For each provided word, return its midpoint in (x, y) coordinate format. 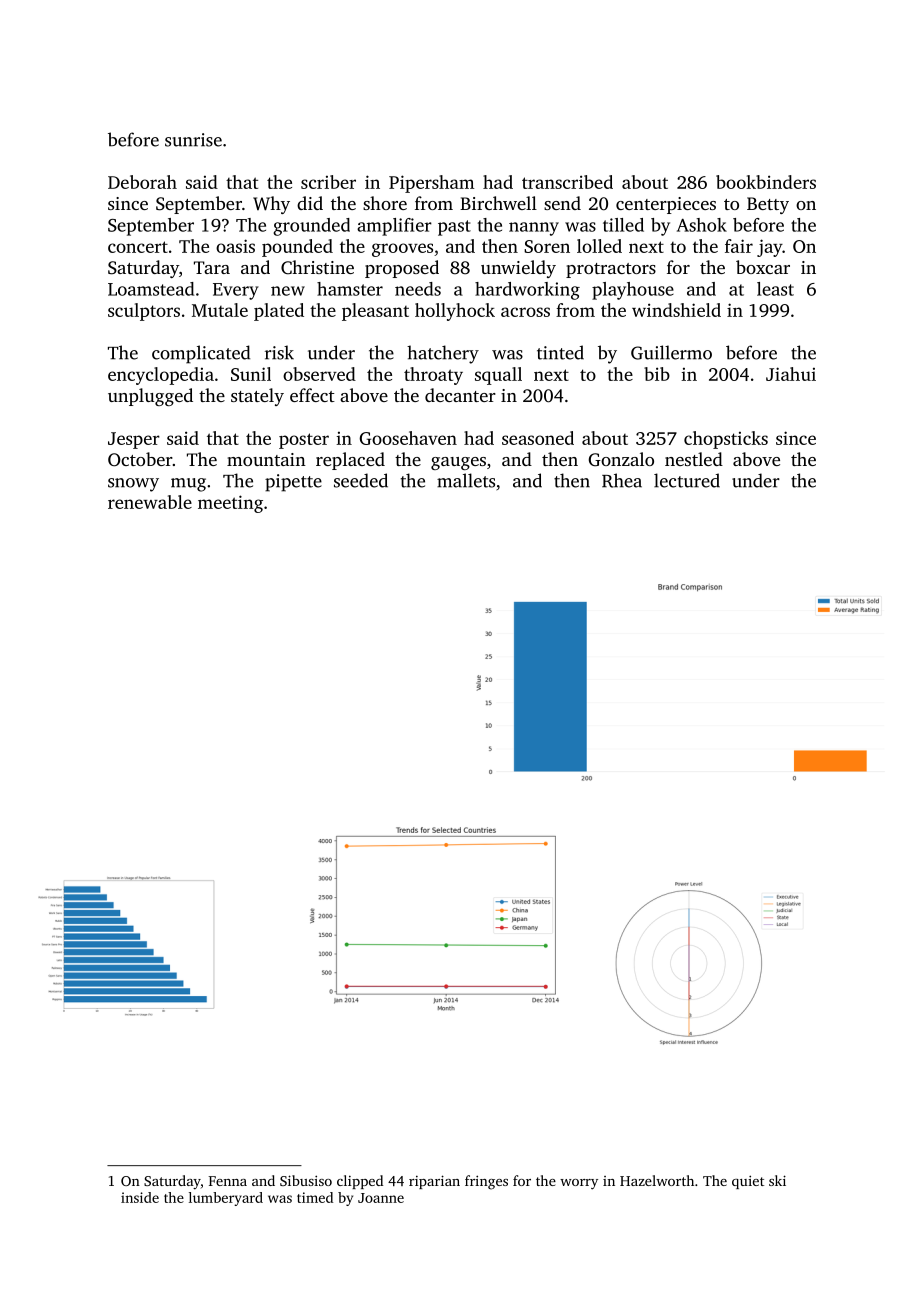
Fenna (227, 1181)
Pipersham (431, 184)
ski (777, 1180)
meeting (230, 504)
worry (579, 1184)
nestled (694, 459)
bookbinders (766, 182)
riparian (434, 1182)
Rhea (622, 480)
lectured (687, 480)
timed (315, 1197)
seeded (361, 480)
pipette (293, 483)
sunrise (193, 140)
